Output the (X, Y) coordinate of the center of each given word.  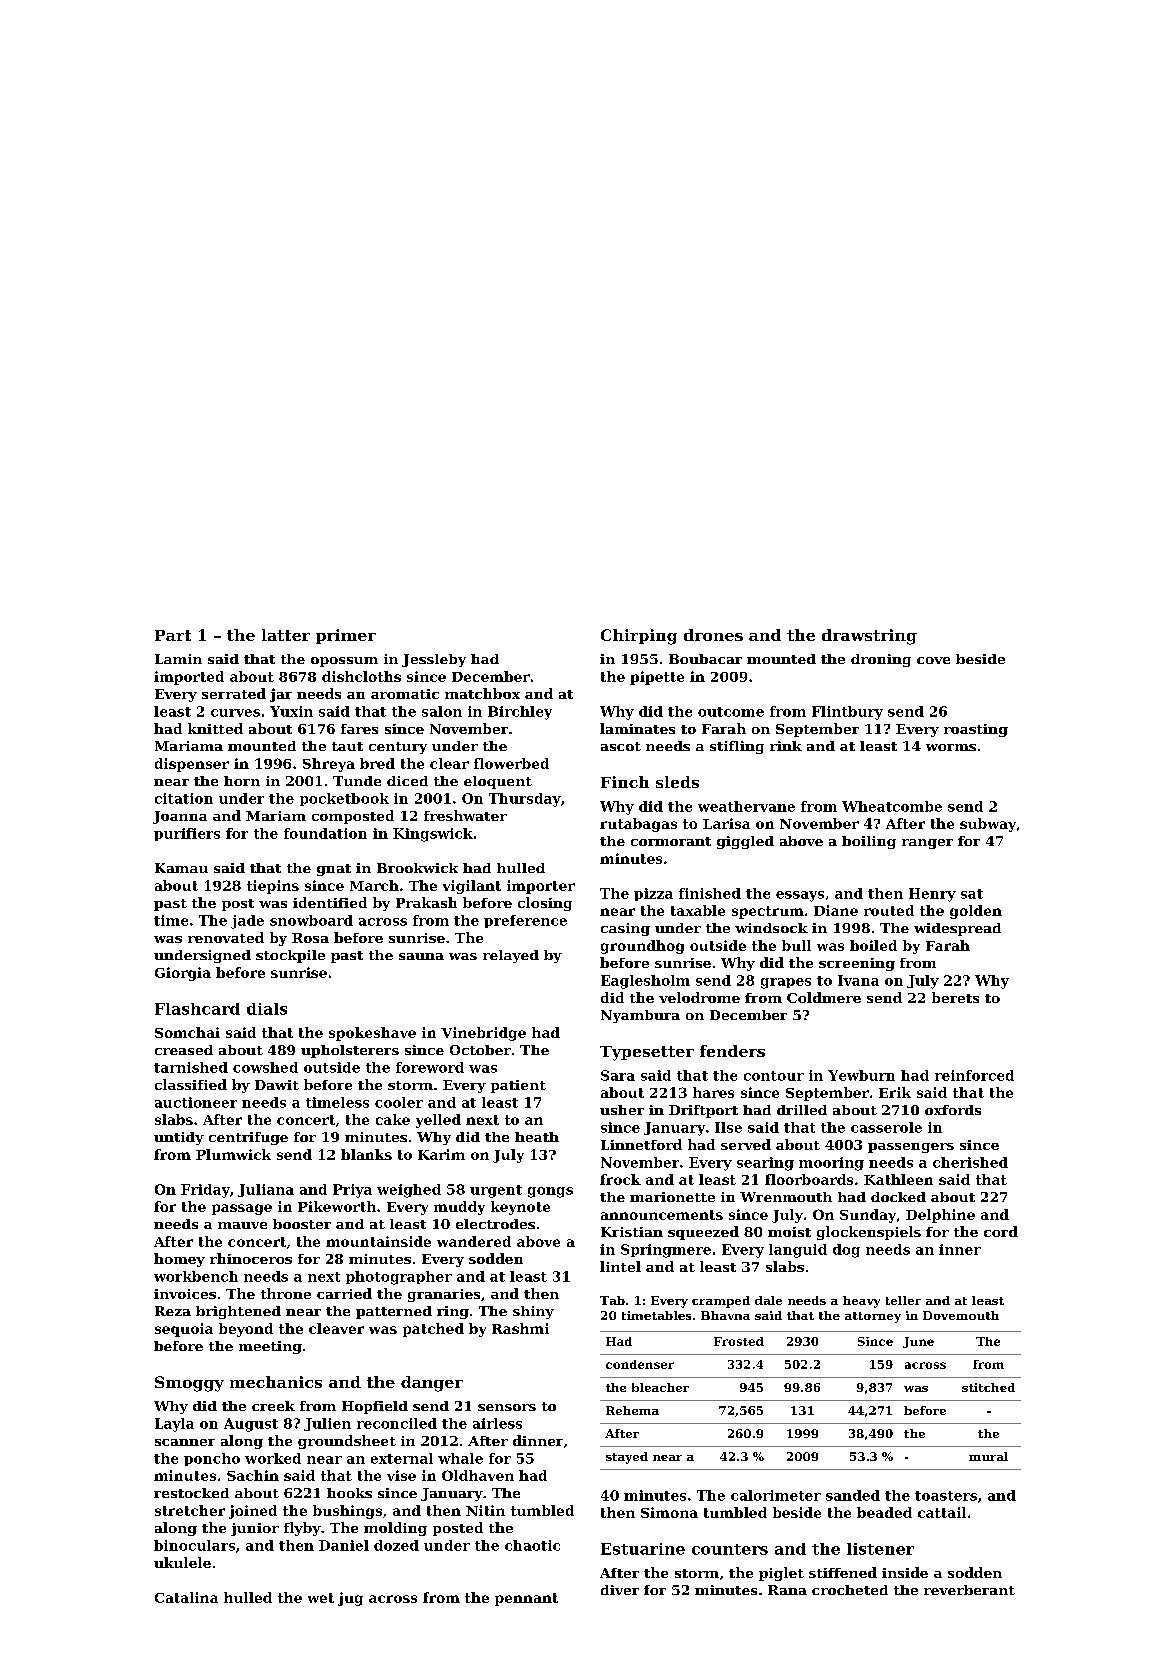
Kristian (632, 1232)
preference (525, 921)
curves (235, 713)
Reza (173, 1311)
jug (350, 1599)
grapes (786, 983)
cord (1001, 1231)
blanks (366, 1154)
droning (881, 660)
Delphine (940, 1216)
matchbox (482, 693)
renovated (226, 937)
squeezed (703, 1233)
